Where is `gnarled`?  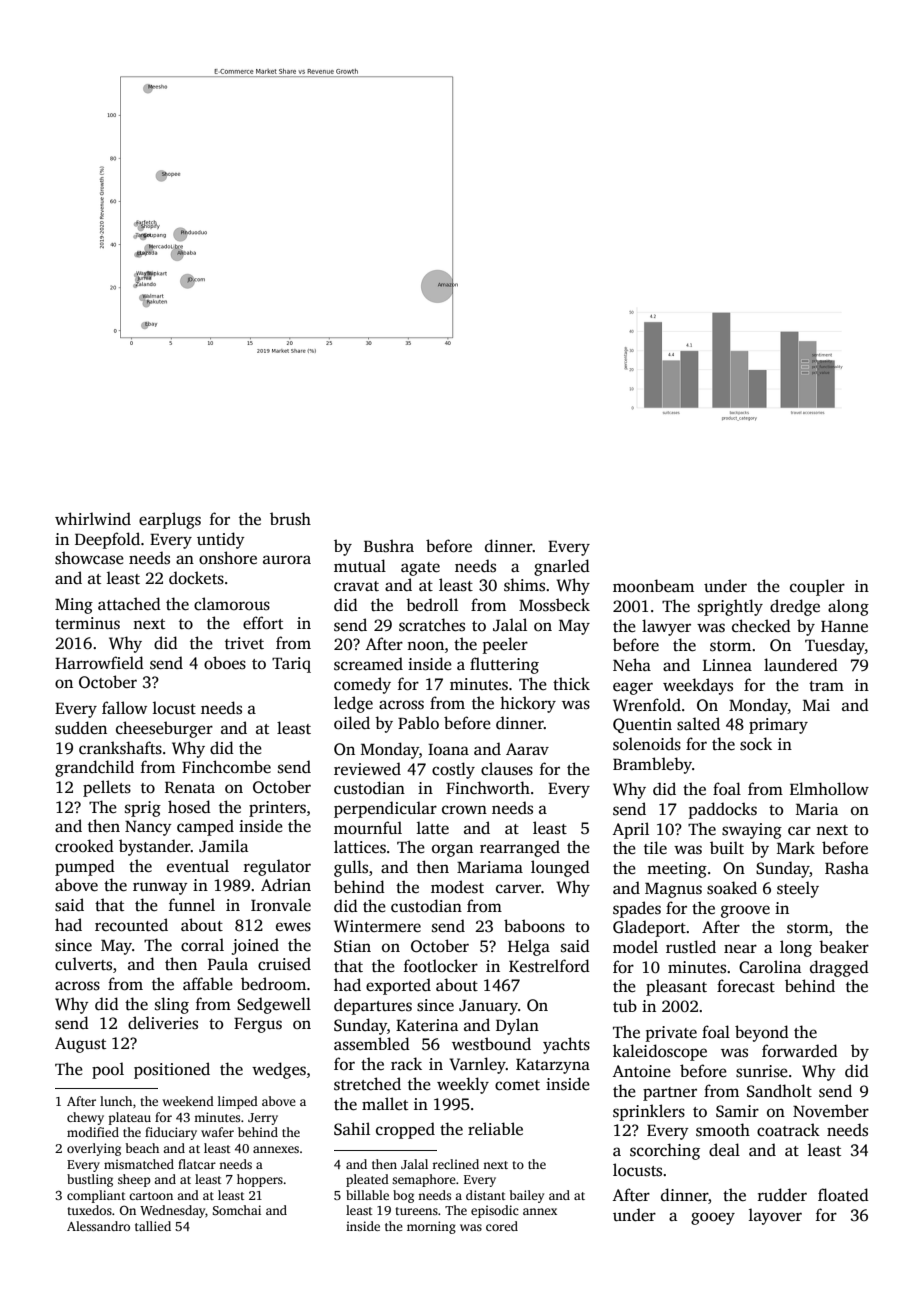
gnarled is located at coordinates (562, 567).
